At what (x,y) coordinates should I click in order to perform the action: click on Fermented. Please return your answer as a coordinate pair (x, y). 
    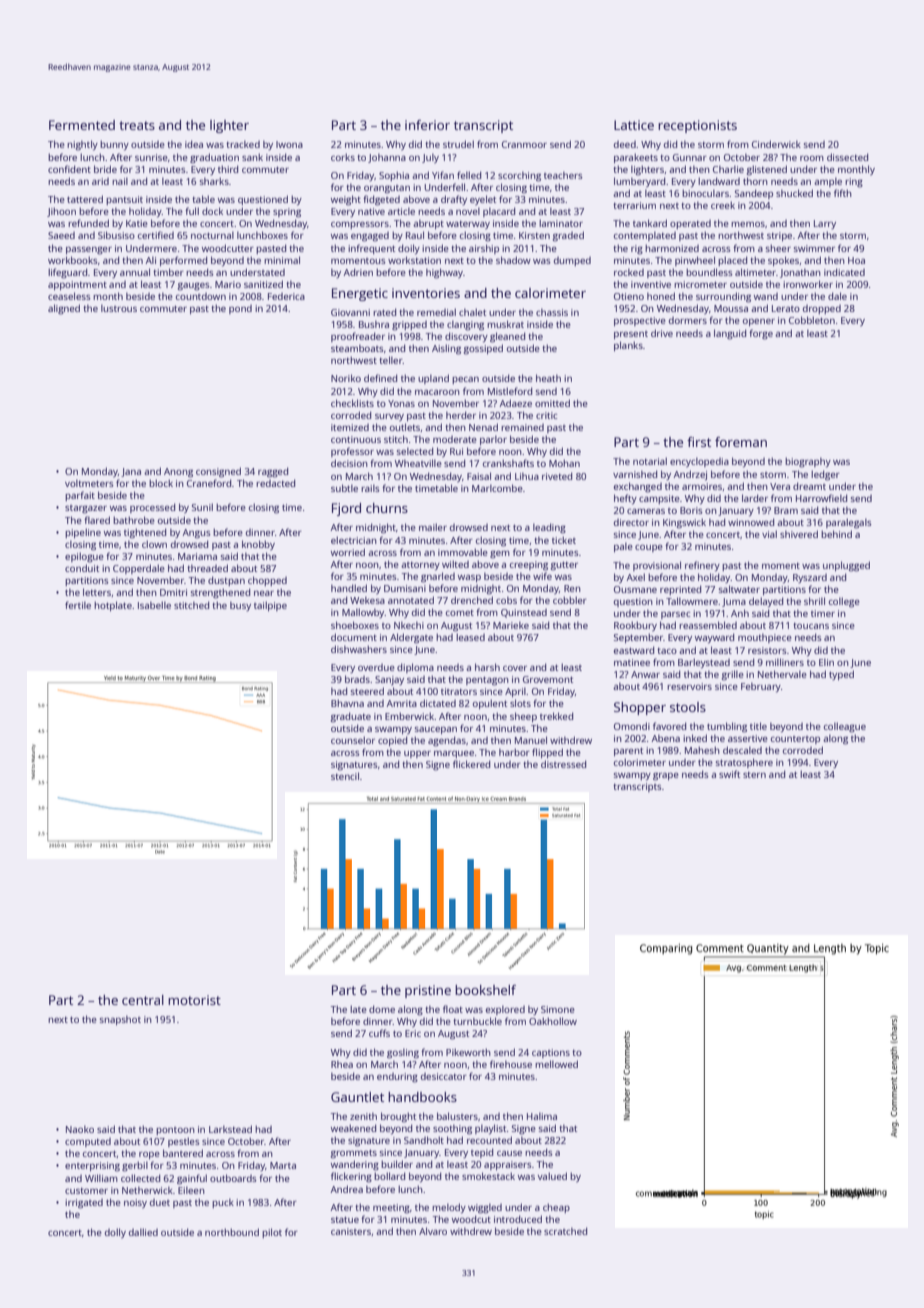
    Looking at the image, I should click on (82, 125).
